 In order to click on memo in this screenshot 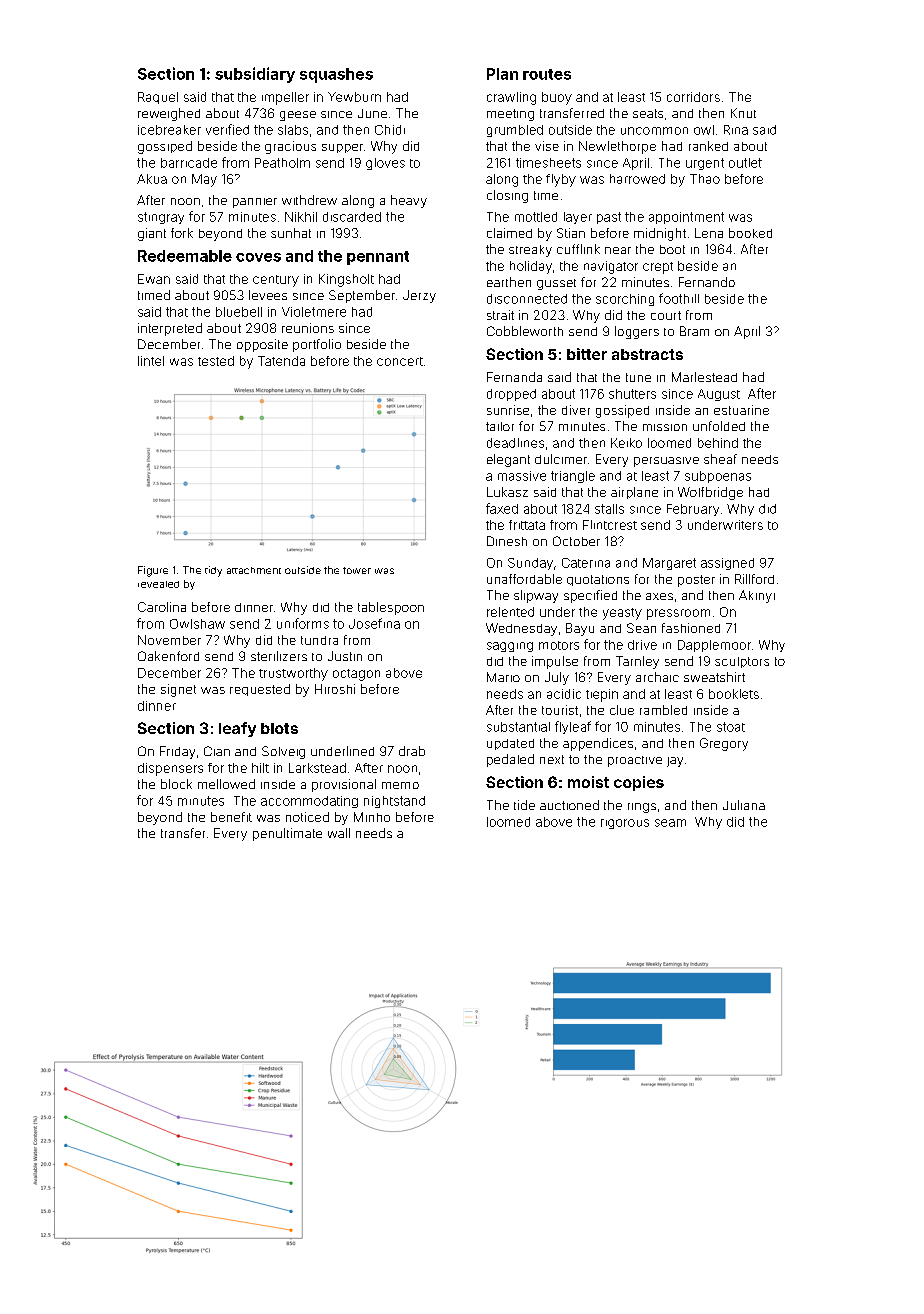, I will do `click(400, 785)`.
